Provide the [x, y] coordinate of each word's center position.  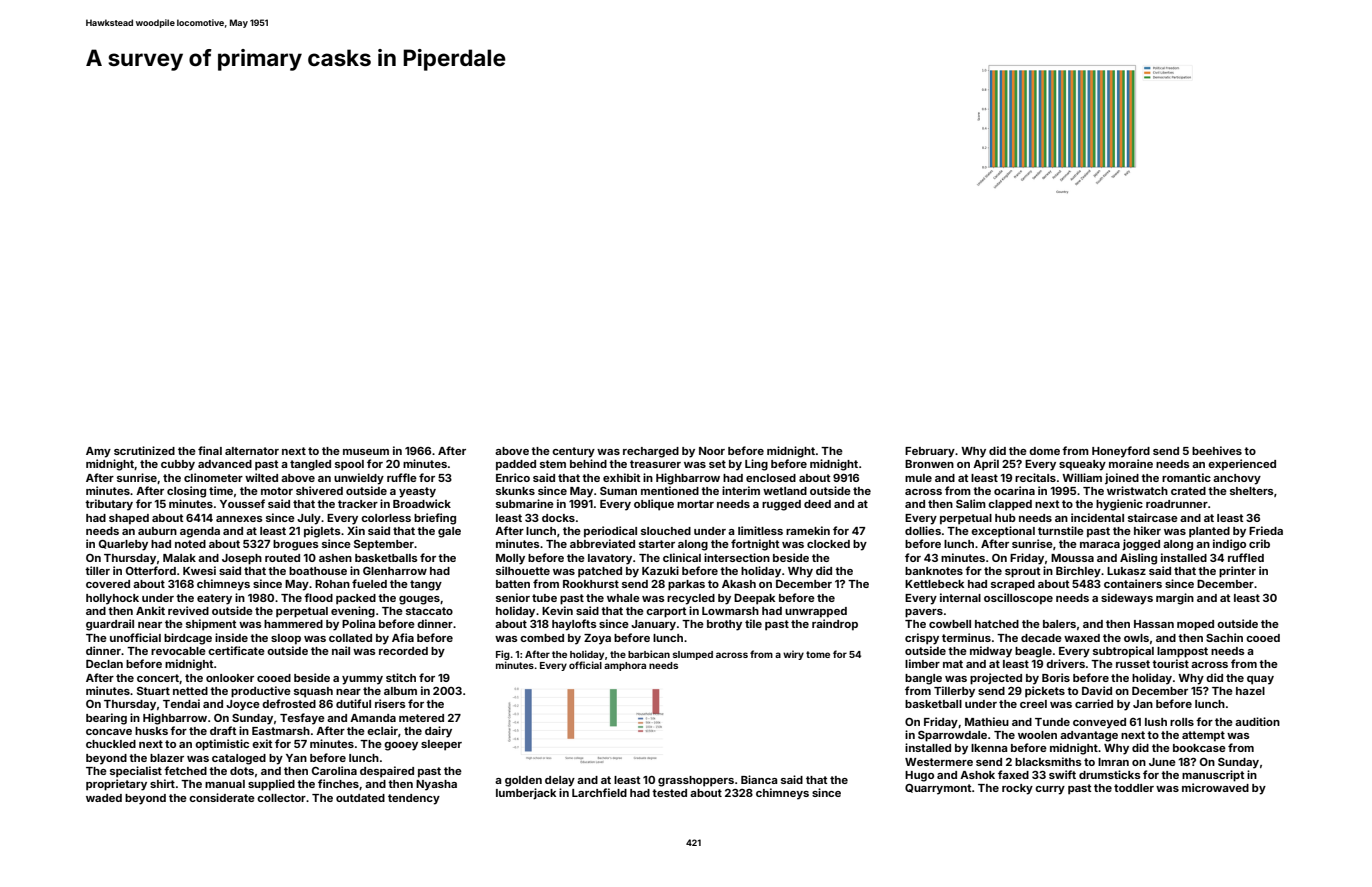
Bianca [759, 779]
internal [960, 597]
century [573, 452]
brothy [724, 625]
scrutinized [144, 450]
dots [242, 771]
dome [1044, 451]
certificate [236, 650]
